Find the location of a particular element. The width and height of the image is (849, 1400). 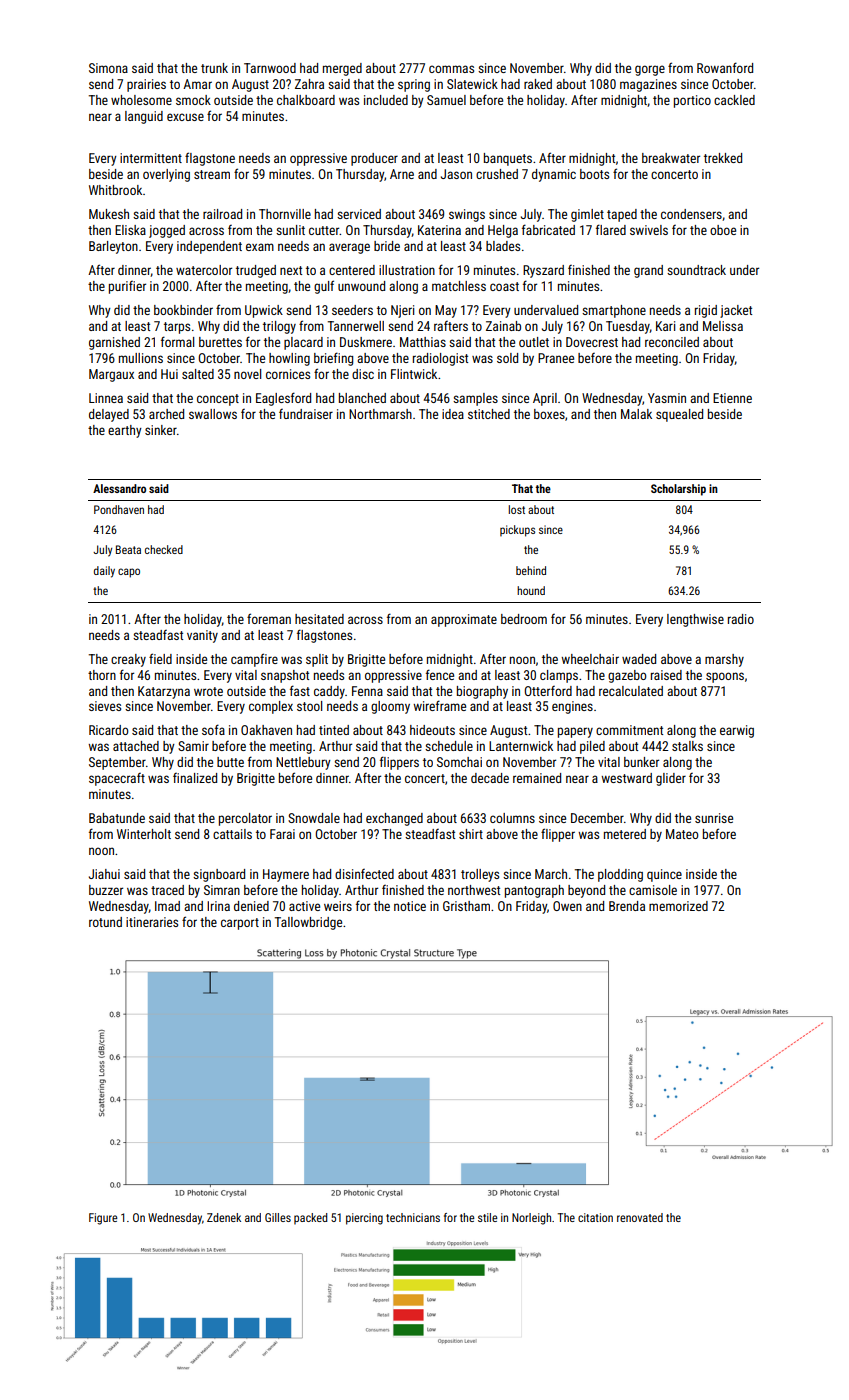

Beata is located at coordinates (128, 549).
